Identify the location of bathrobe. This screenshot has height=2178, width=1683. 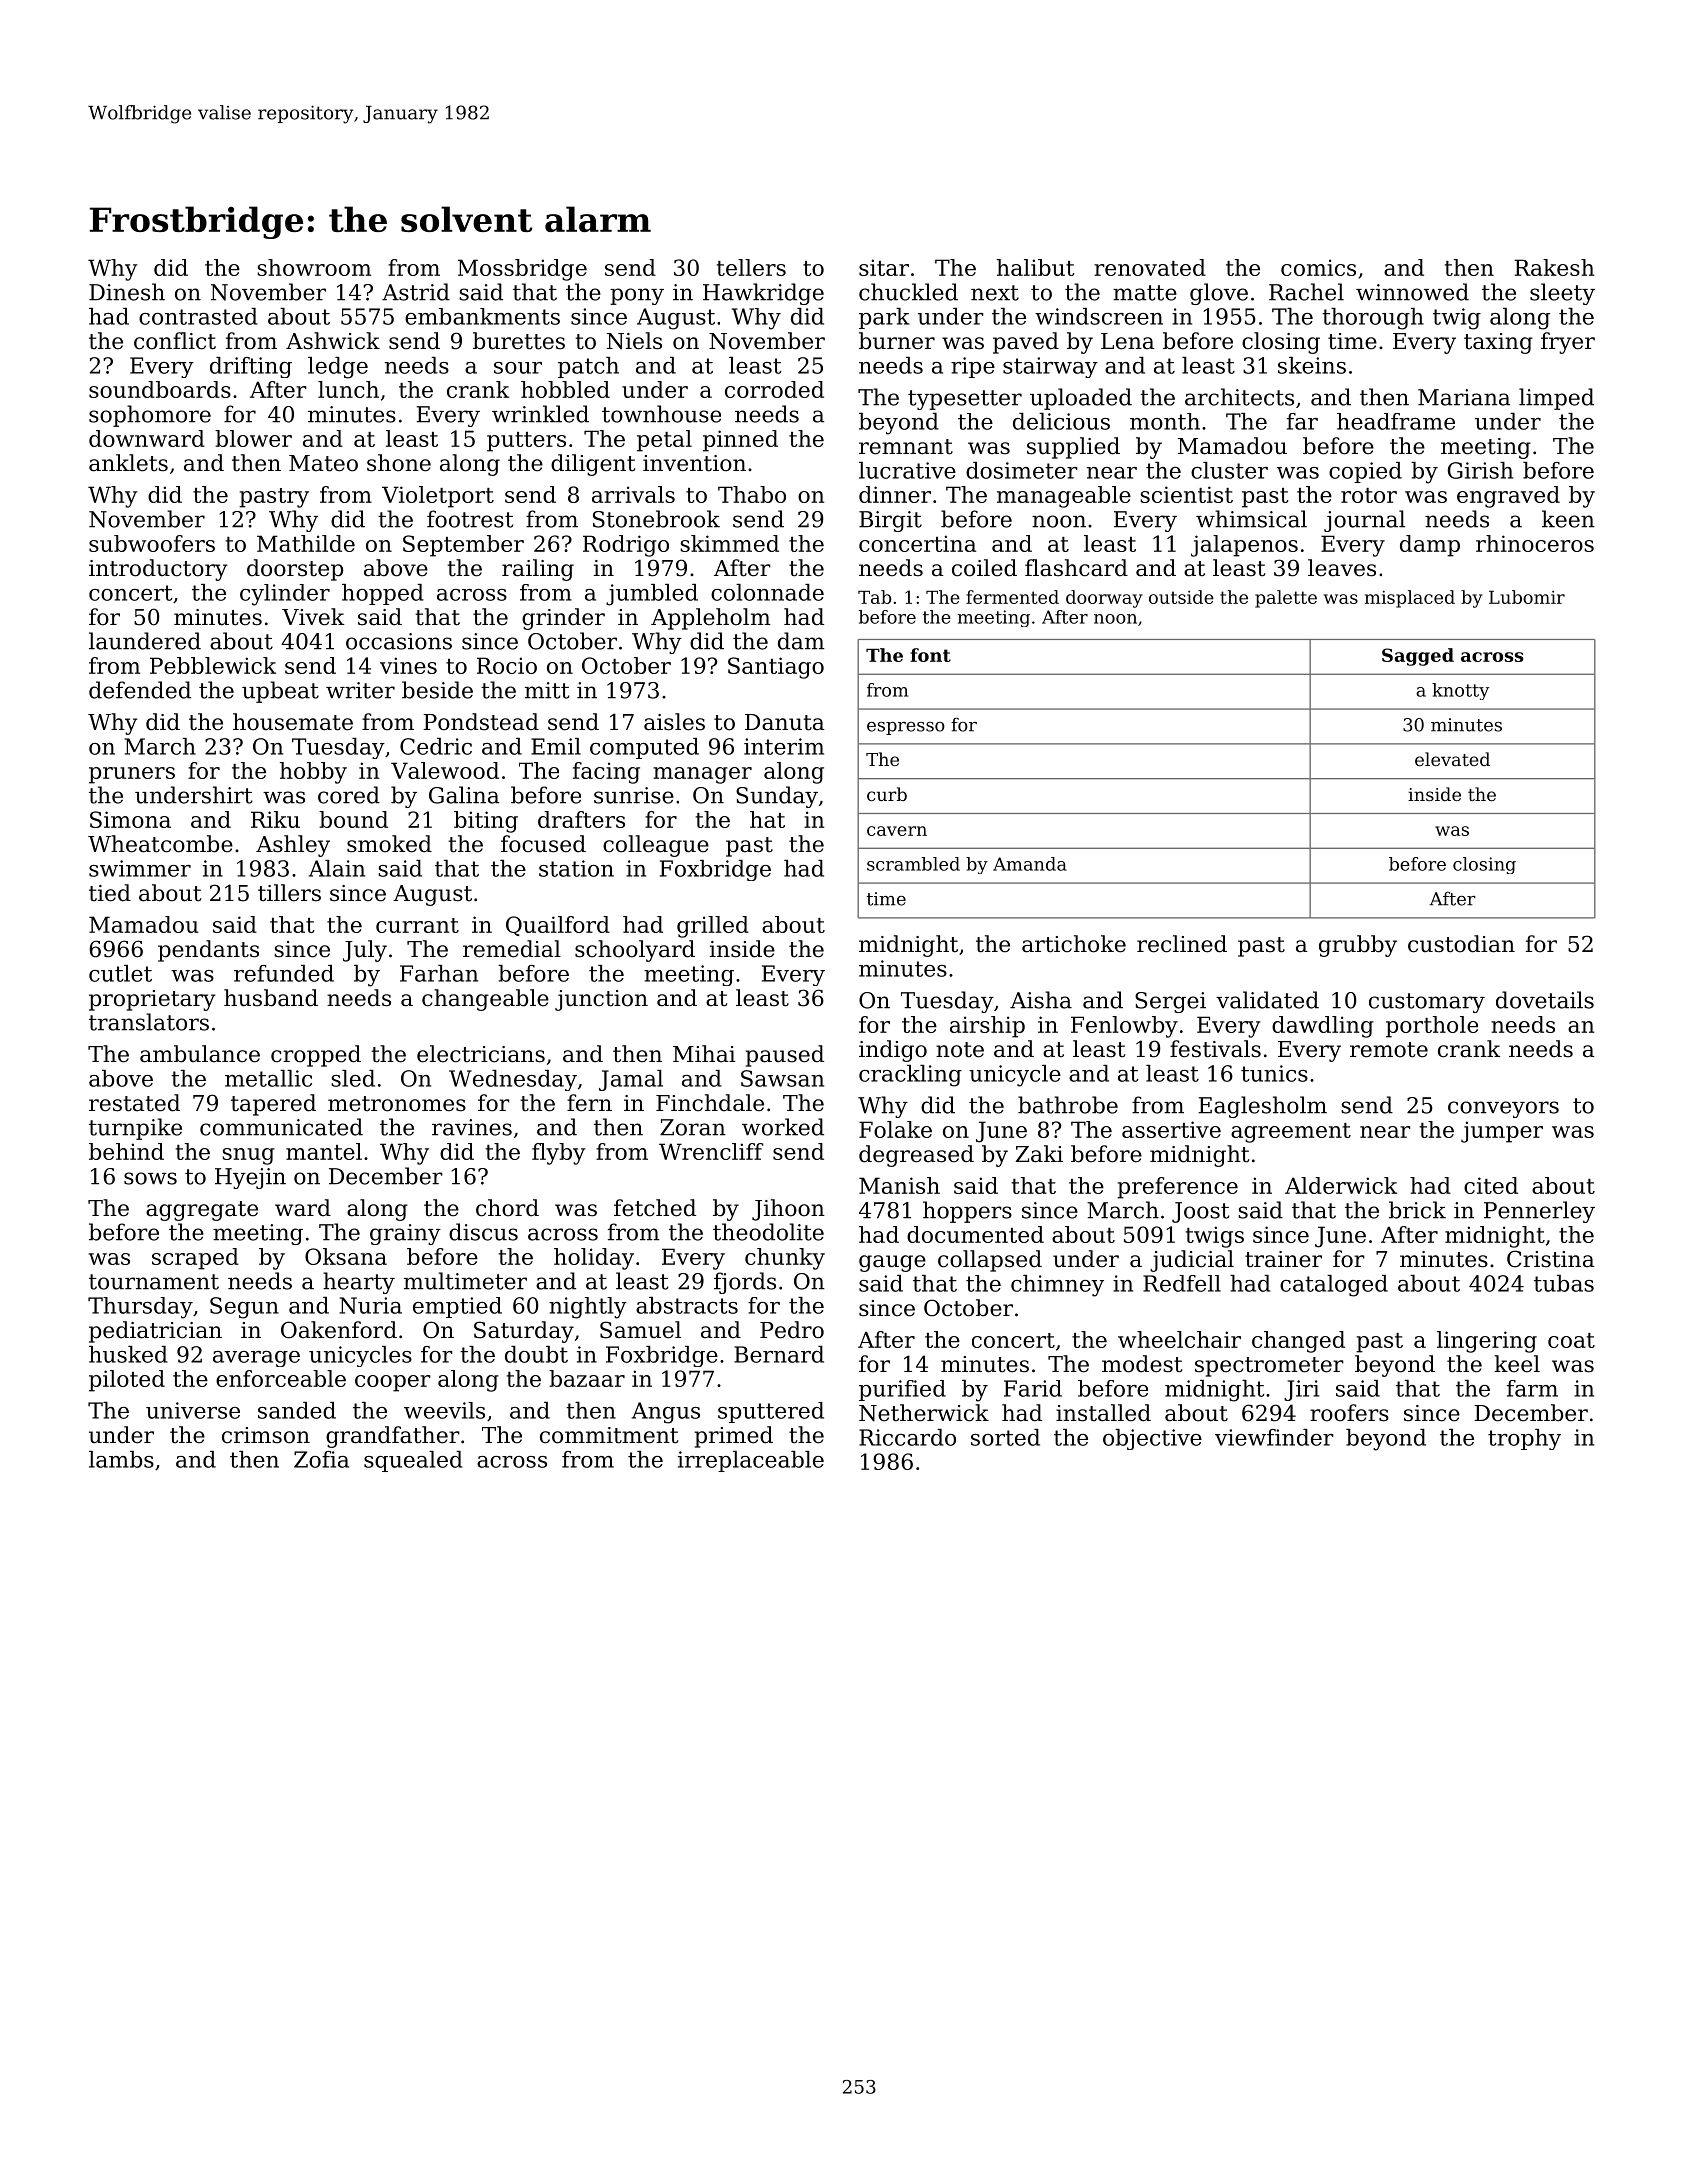
(1068, 1105).
